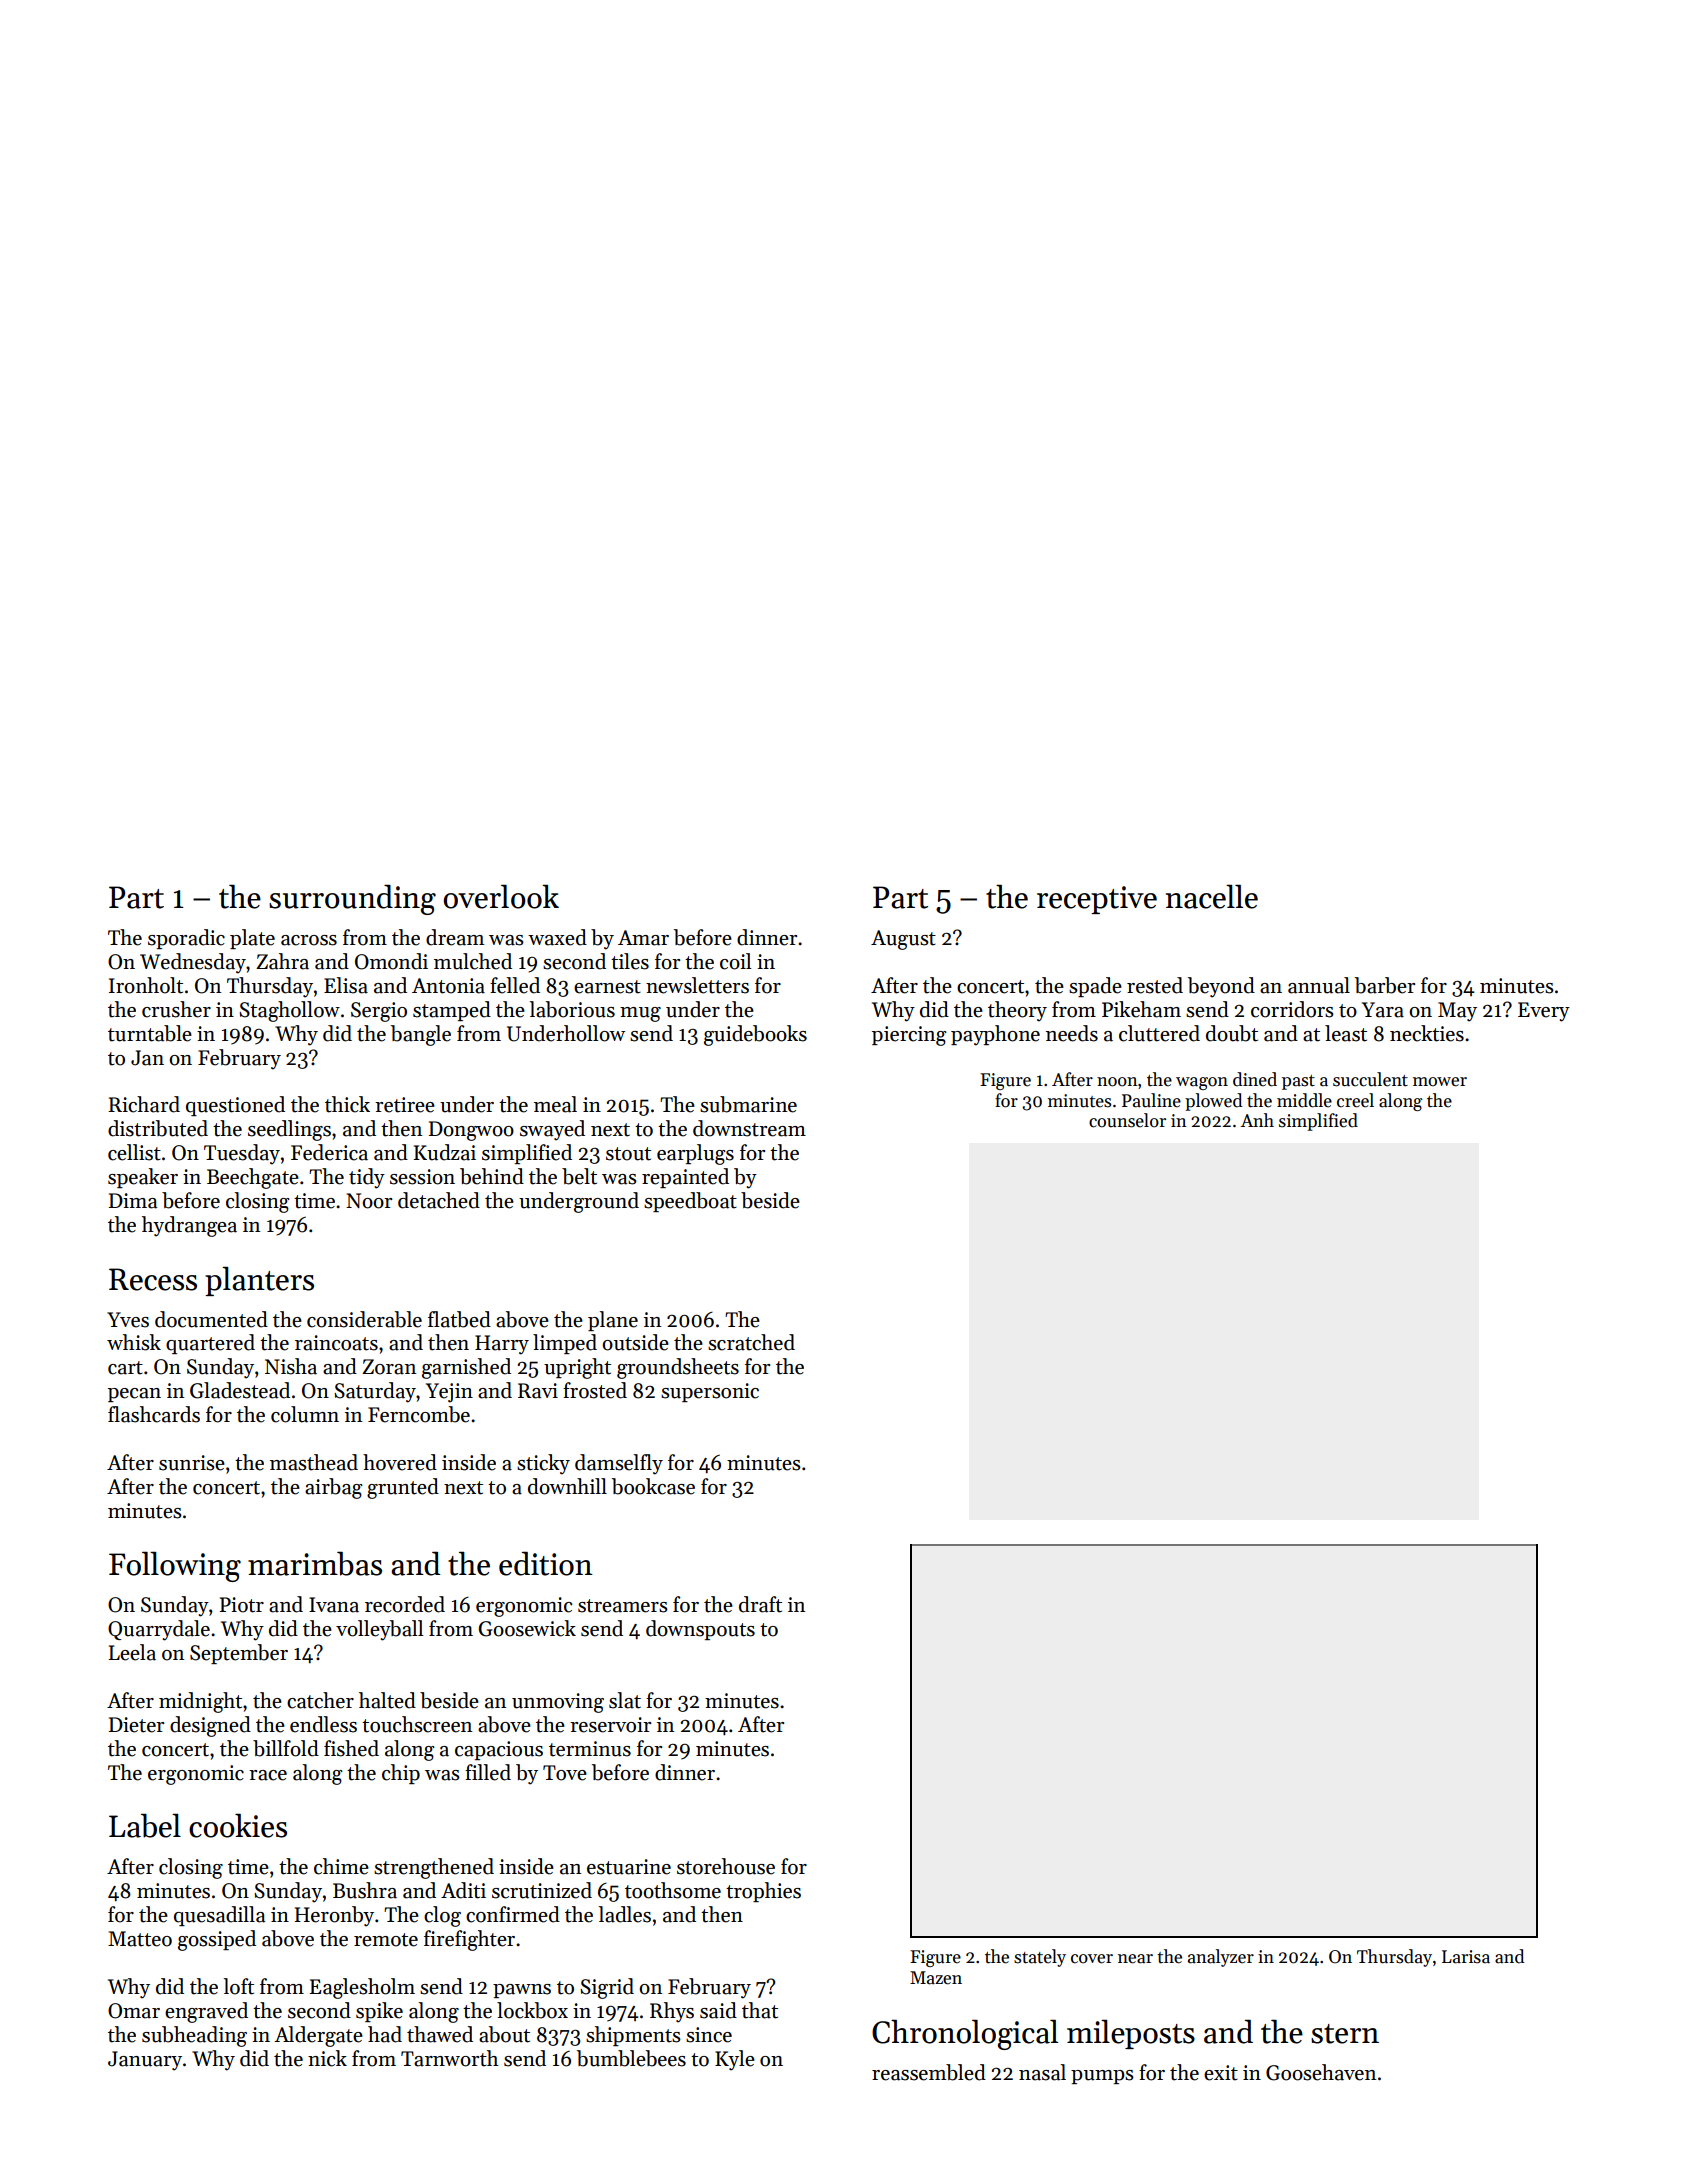  What do you see at coordinates (459, 1319) in the document?
I see `flatbed` at bounding box center [459, 1319].
